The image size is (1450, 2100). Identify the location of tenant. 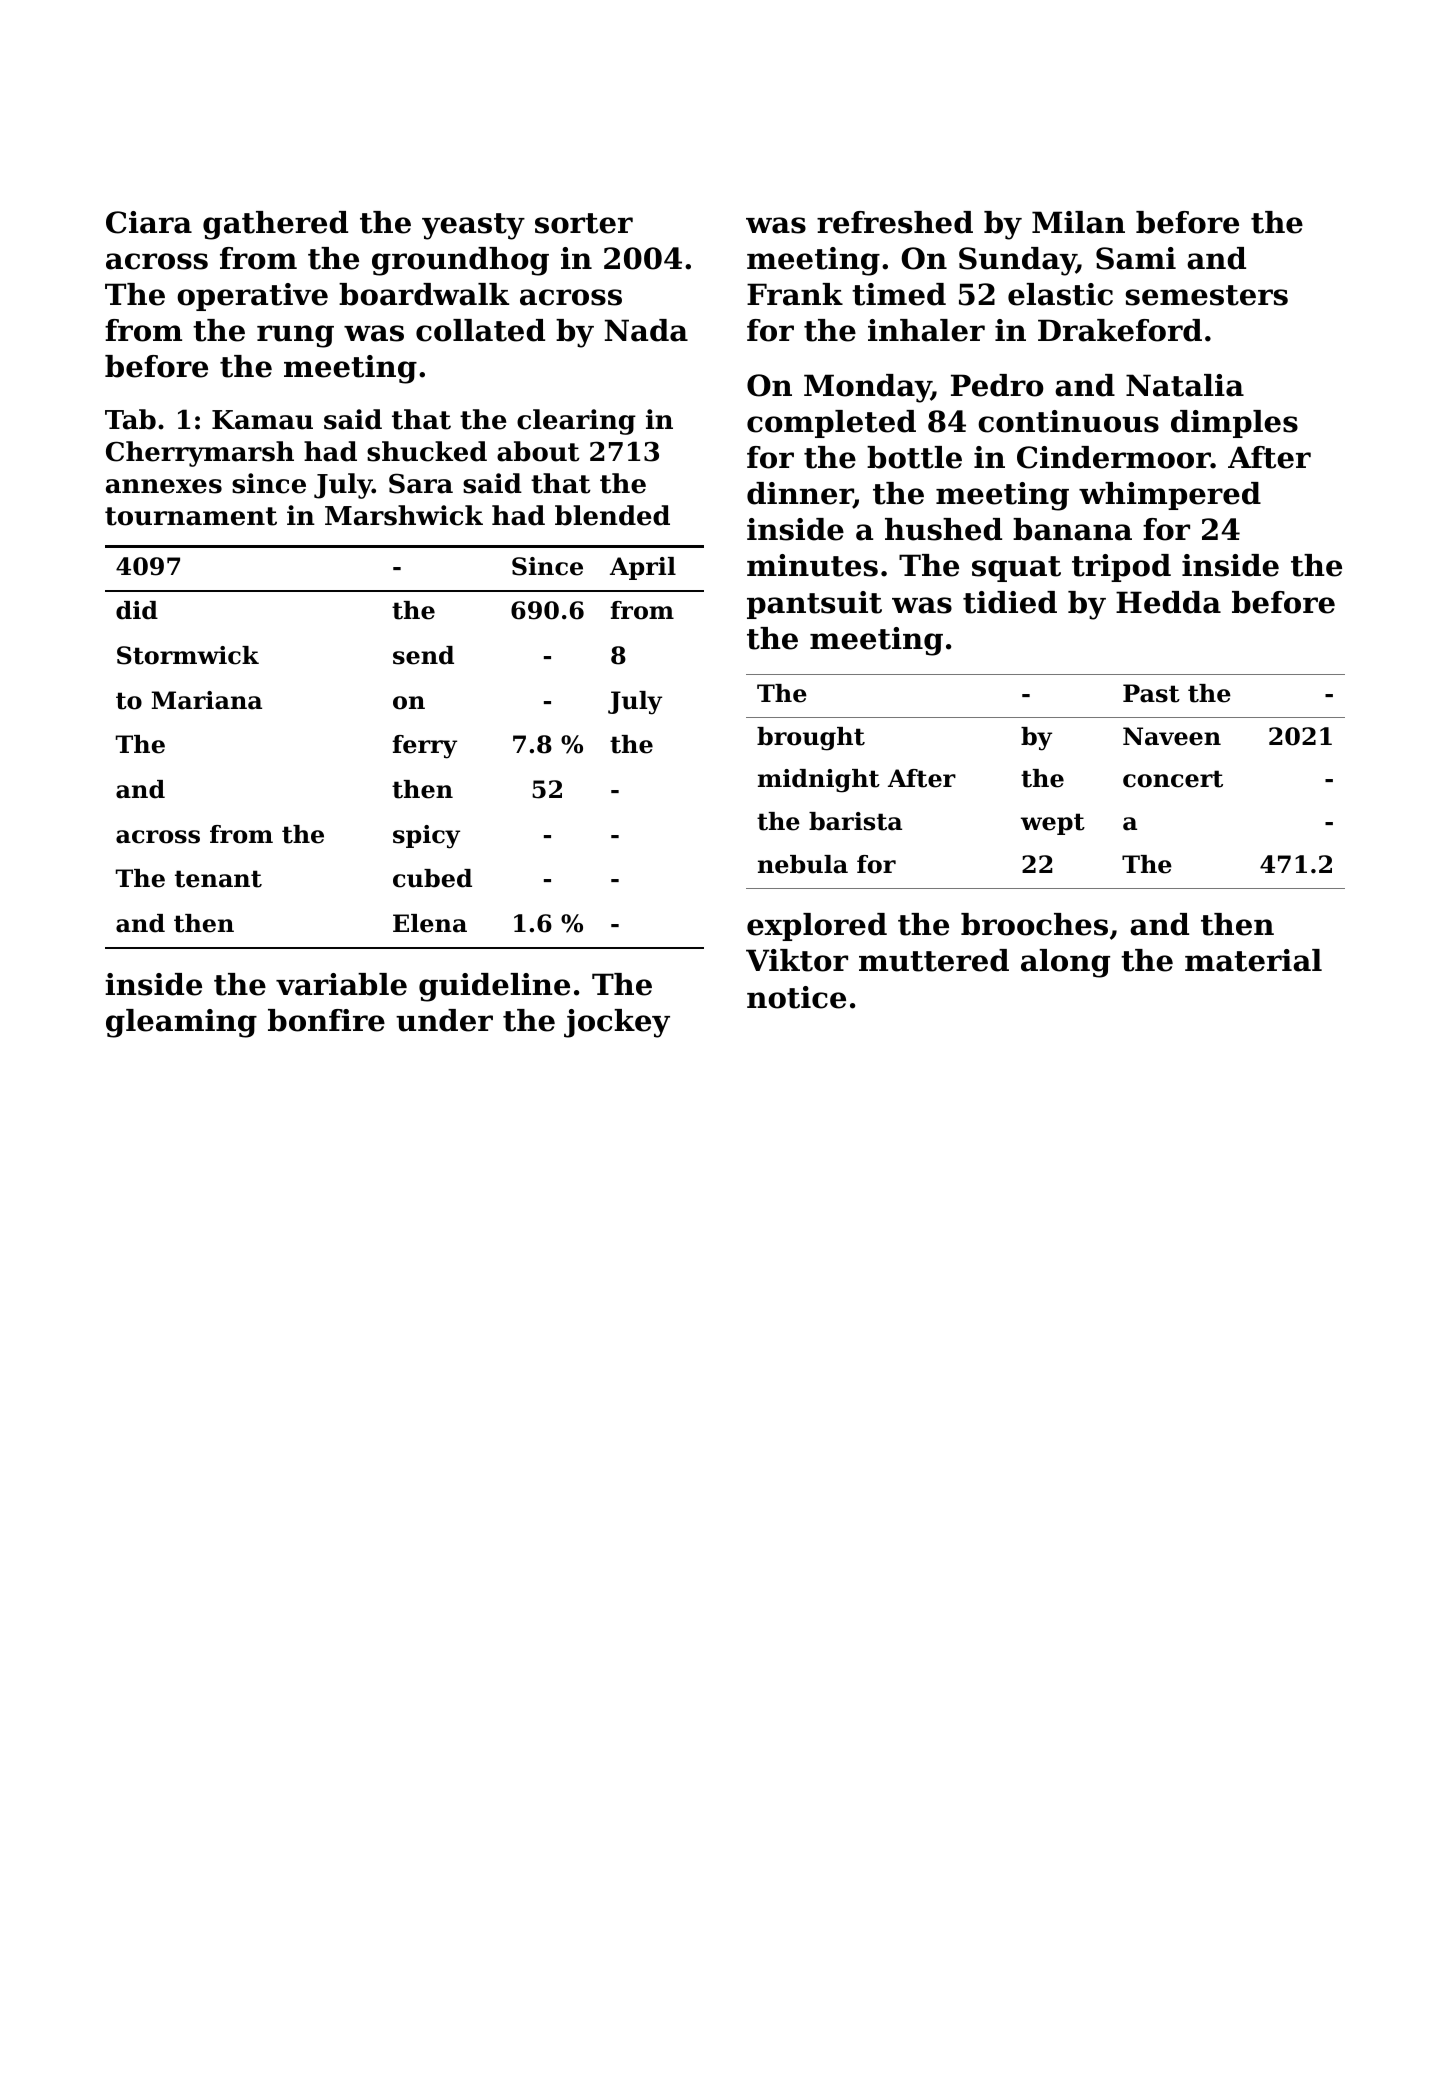
(218, 879).
